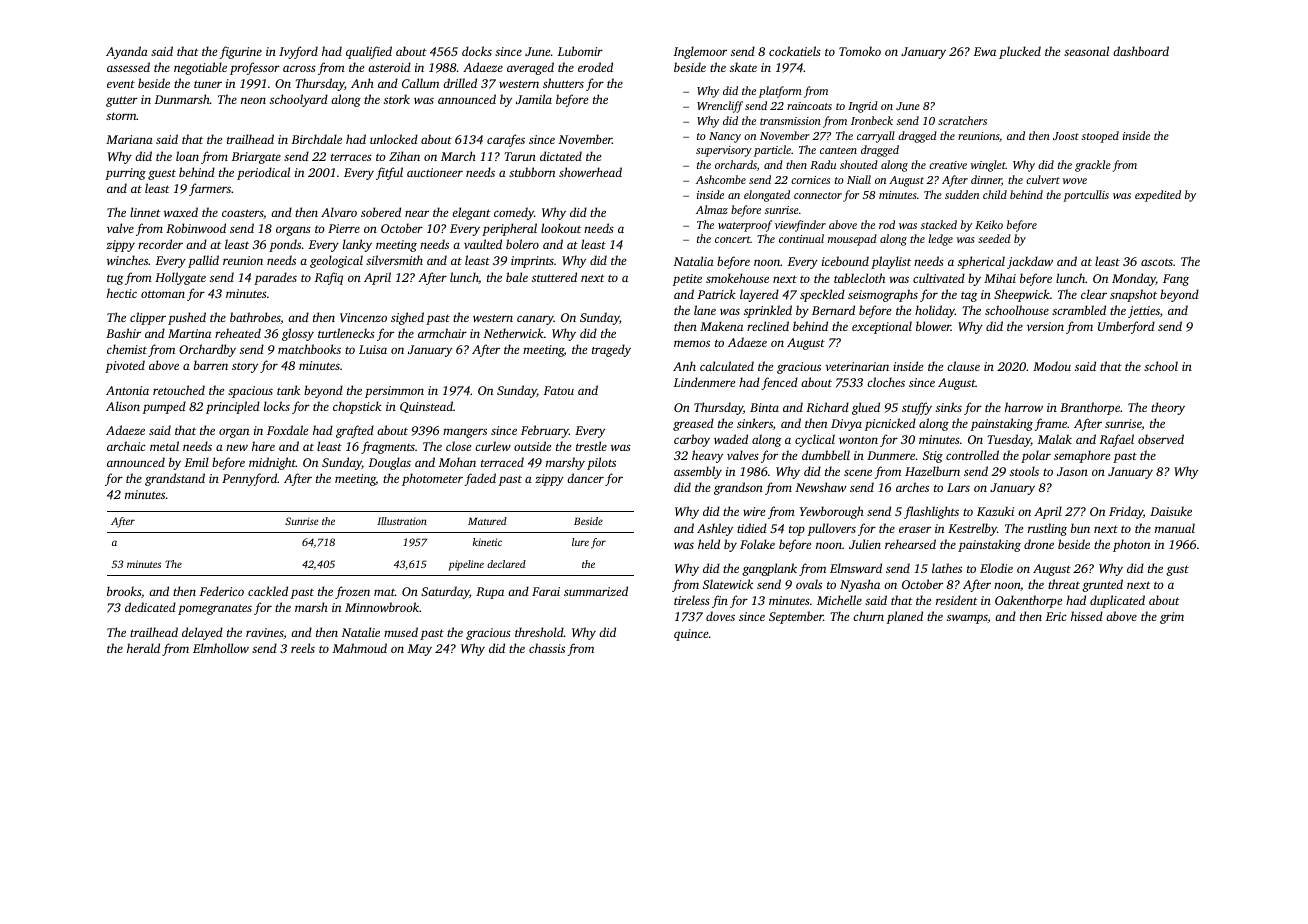 This page has height=924, width=1308. Describe the element at coordinates (1126, 327) in the page. I see `Umberford` at that location.
